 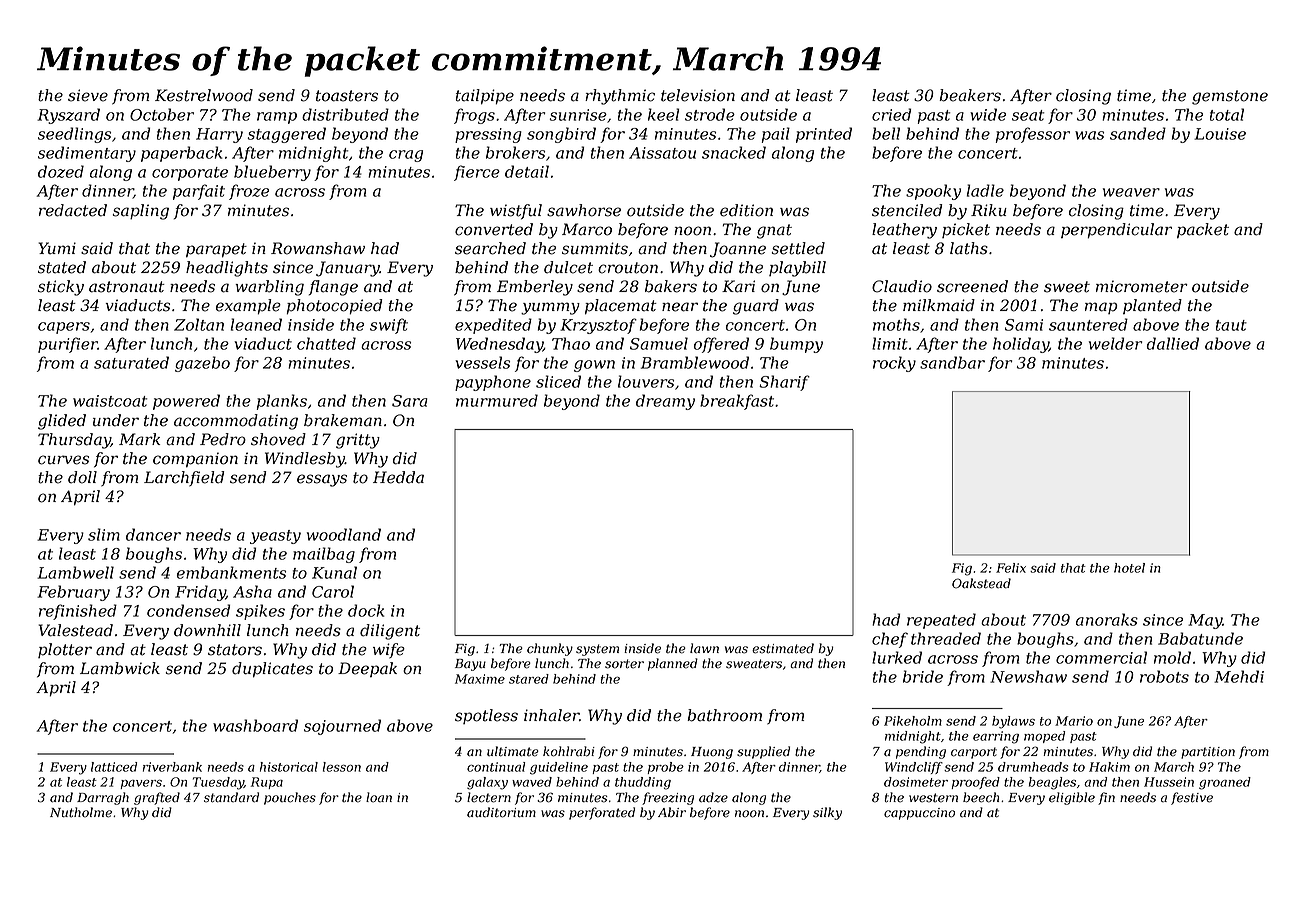 What do you see at coordinates (919, 814) in the screenshot?
I see `cappuccino` at bounding box center [919, 814].
